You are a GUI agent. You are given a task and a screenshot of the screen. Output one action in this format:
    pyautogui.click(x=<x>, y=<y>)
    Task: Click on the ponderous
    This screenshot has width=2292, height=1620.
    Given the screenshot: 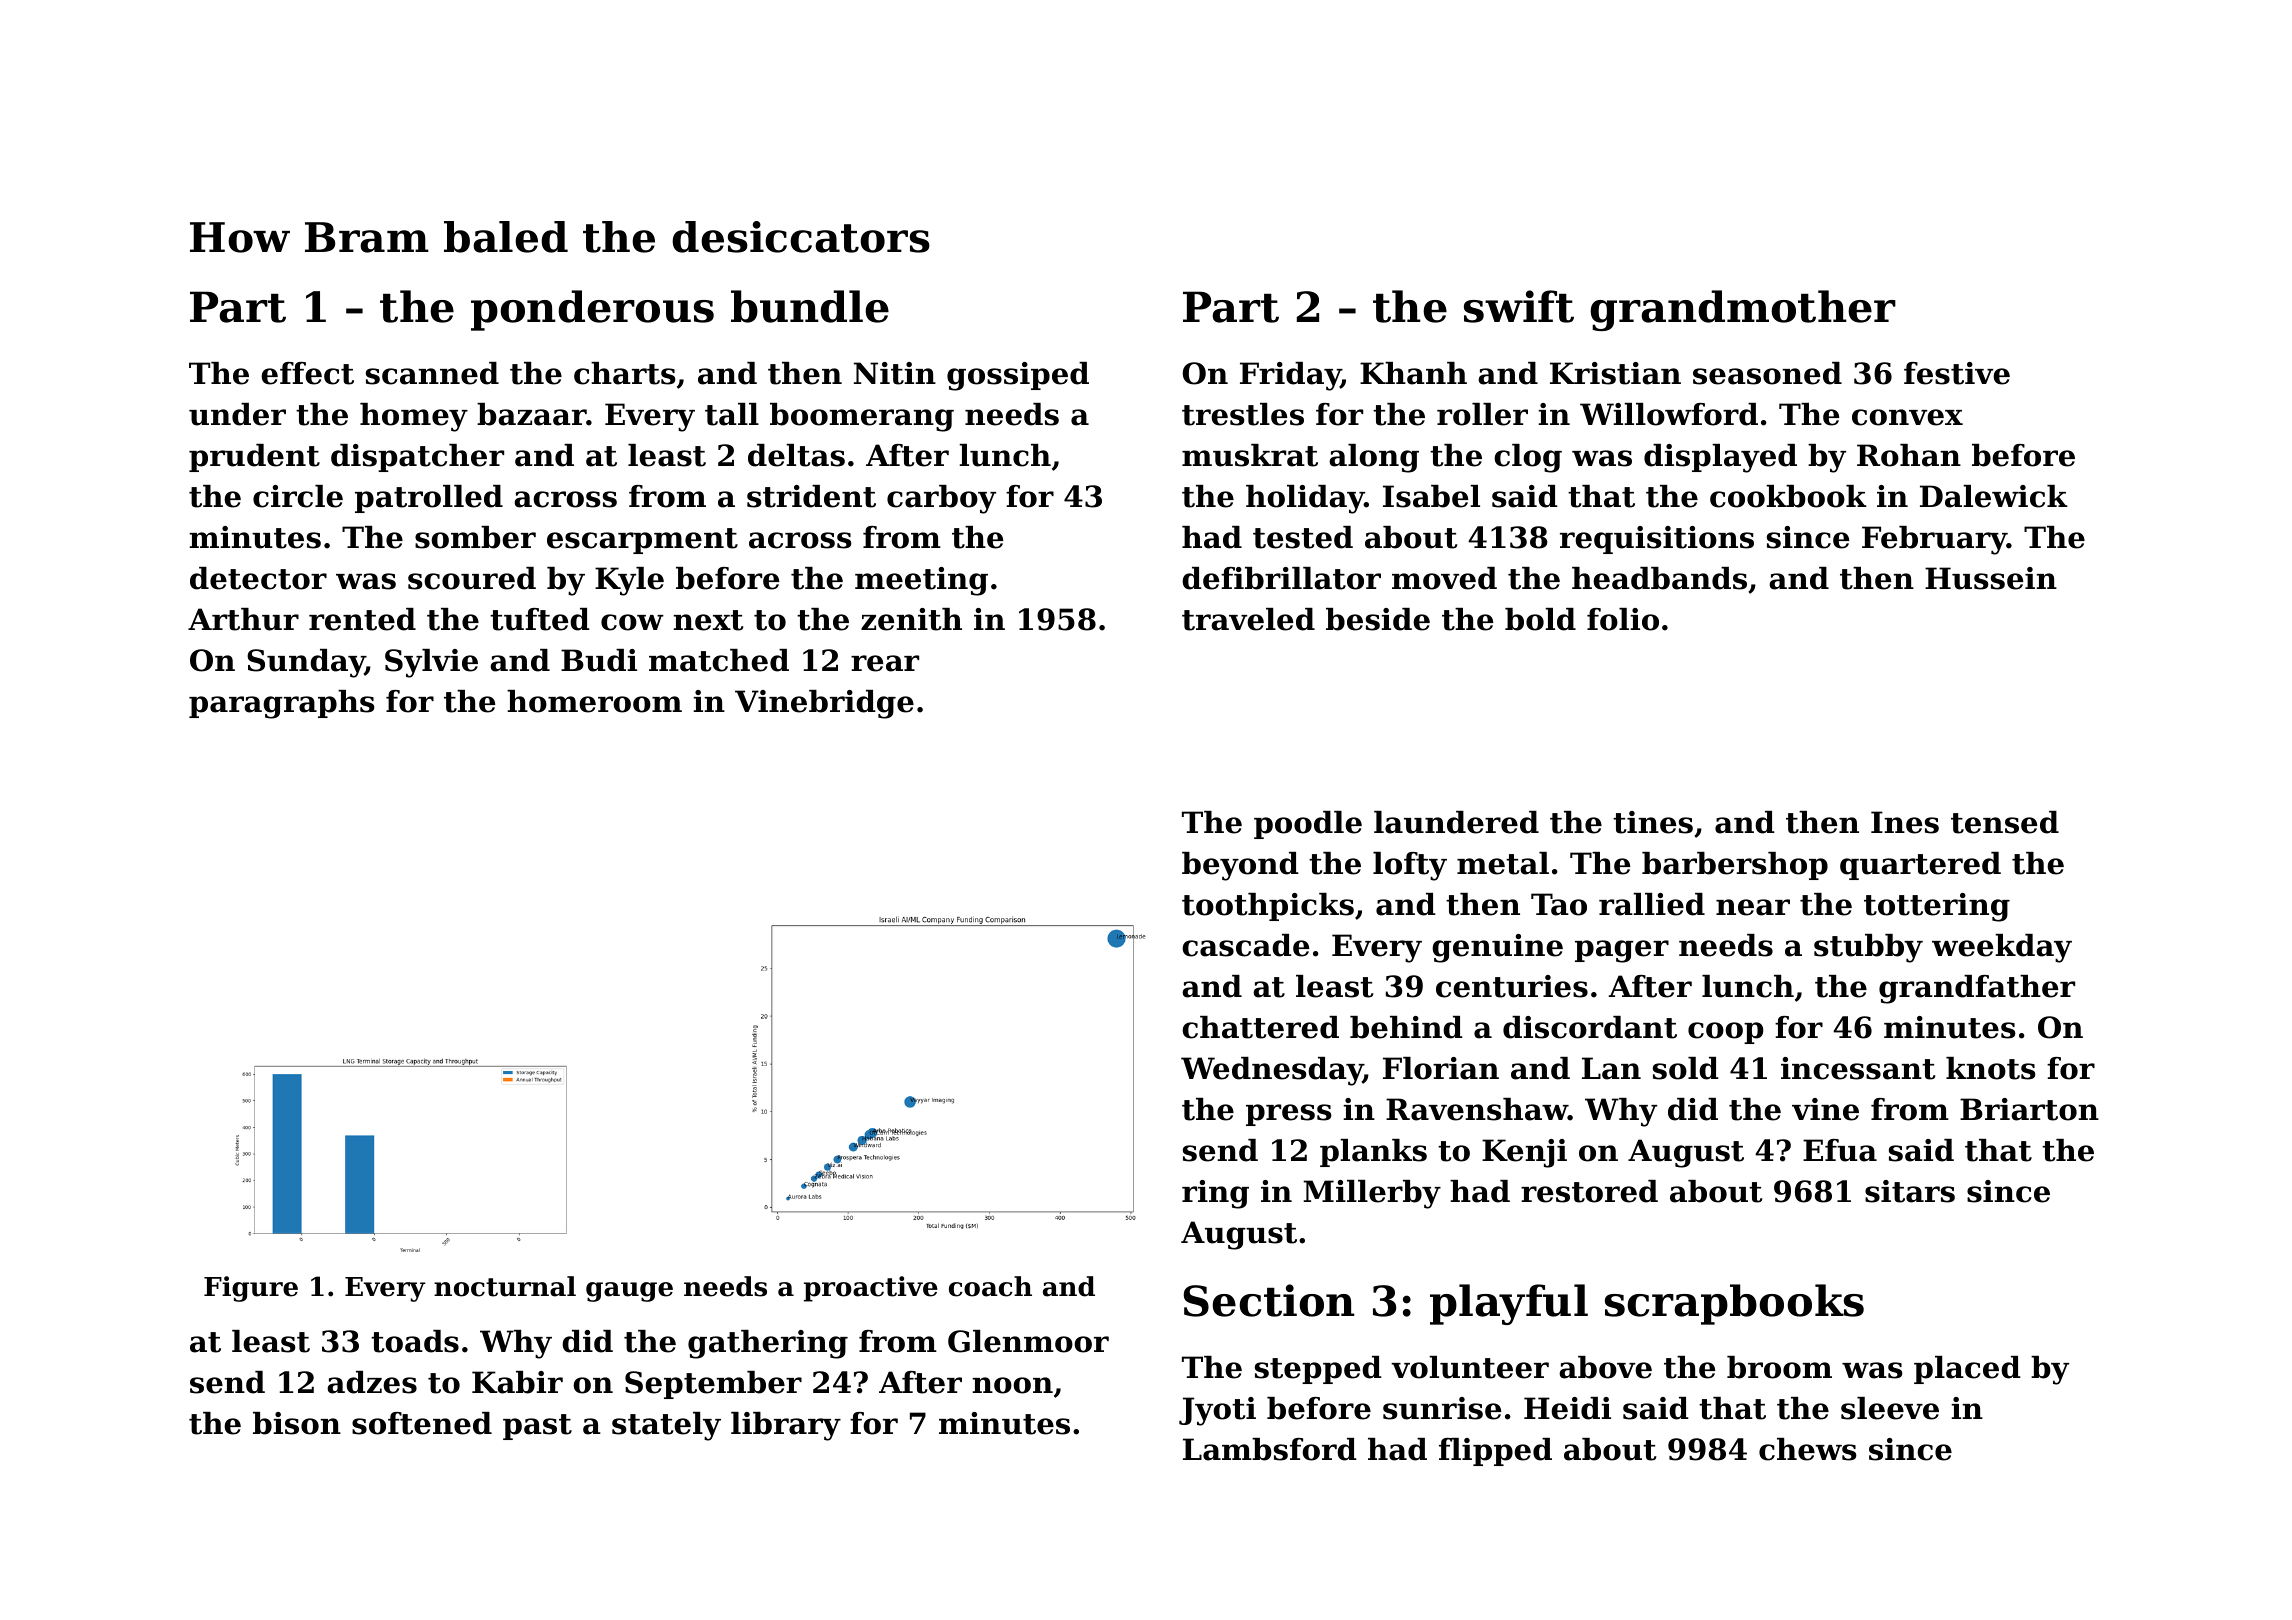 What is the action you would take?
    pyautogui.click(x=592, y=310)
